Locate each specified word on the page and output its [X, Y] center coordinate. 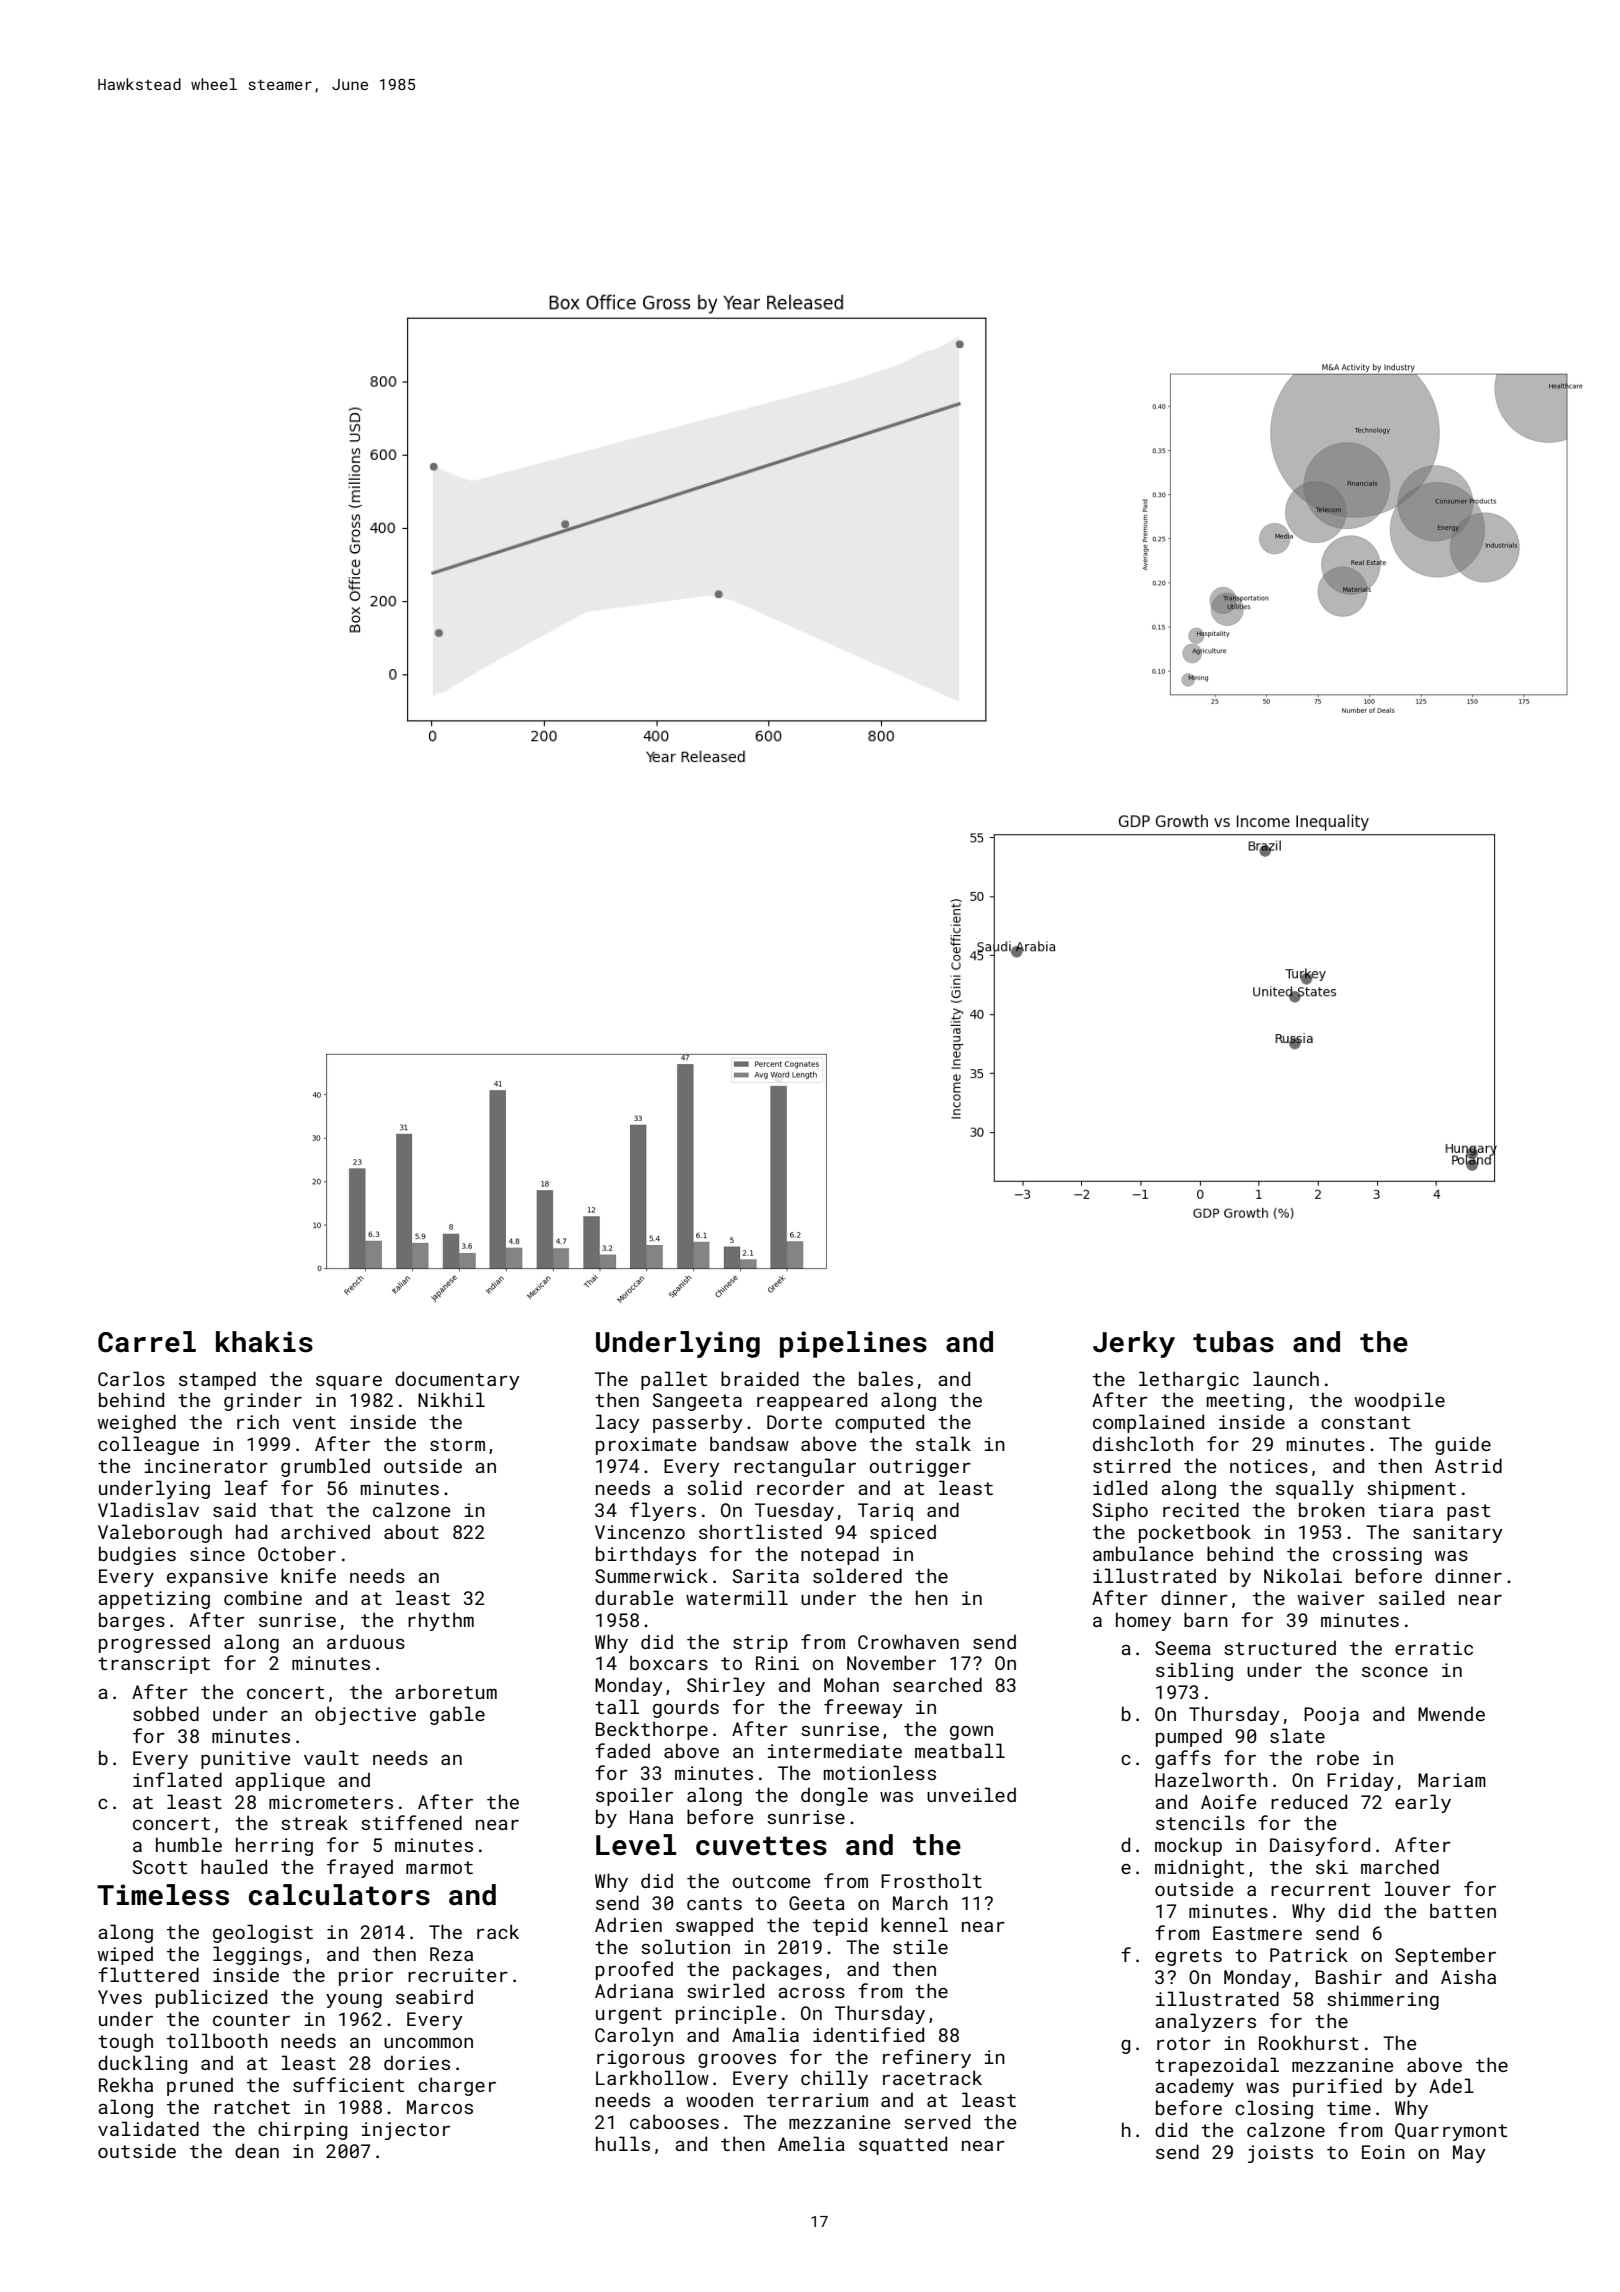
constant [1365, 1422]
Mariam [1452, 1780]
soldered [857, 1575]
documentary [457, 1380]
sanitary [1458, 1534]
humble [189, 1844]
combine [263, 1597]
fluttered [148, 1974]
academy [1194, 2087]
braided [760, 1378]
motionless [880, 1772]
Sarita [766, 1576]
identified [868, 2034]
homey [1143, 1621]
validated [148, 2128]
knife [308, 1575]
